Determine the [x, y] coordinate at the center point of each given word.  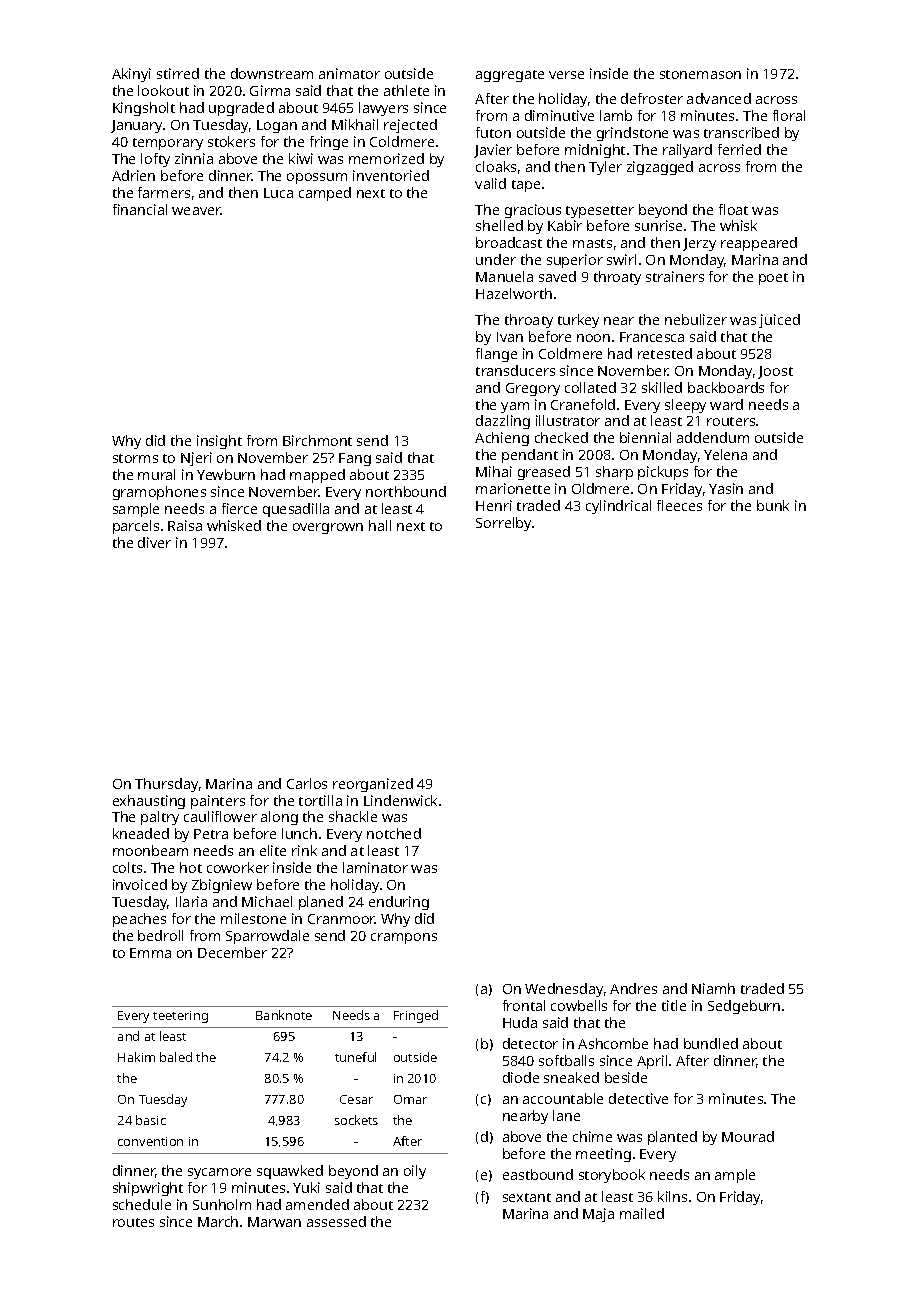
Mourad [748, 1136]
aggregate [510, 76]
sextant [527, 1197]
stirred [178, 73]
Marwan [274, 1222]
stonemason [700, 74]
